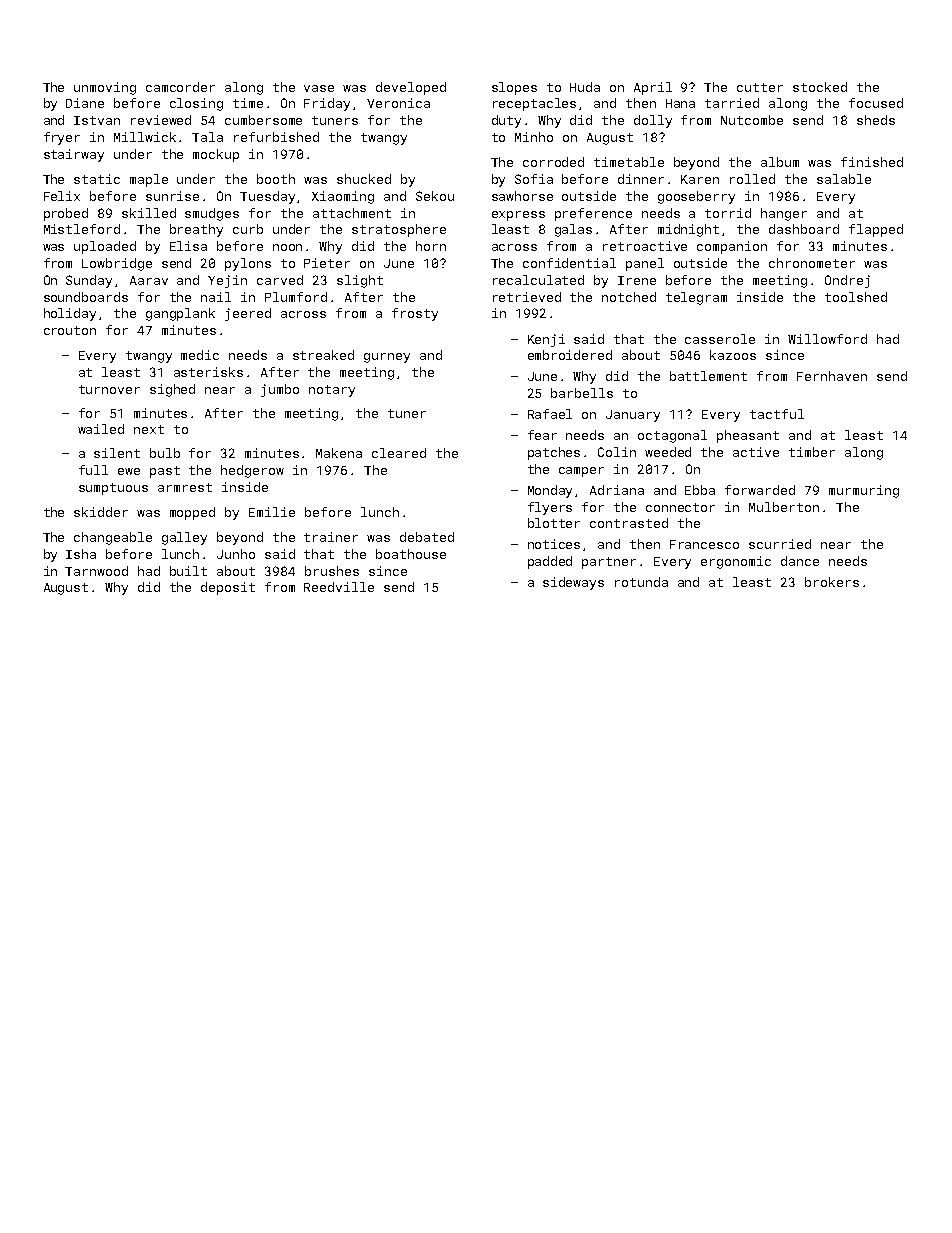 Image resolution: width=952 pixels, height=1233 pixels. What do you see at coordinates (827, 339) in the document?
I see `Willowford` at bounding box center [827, 339].
